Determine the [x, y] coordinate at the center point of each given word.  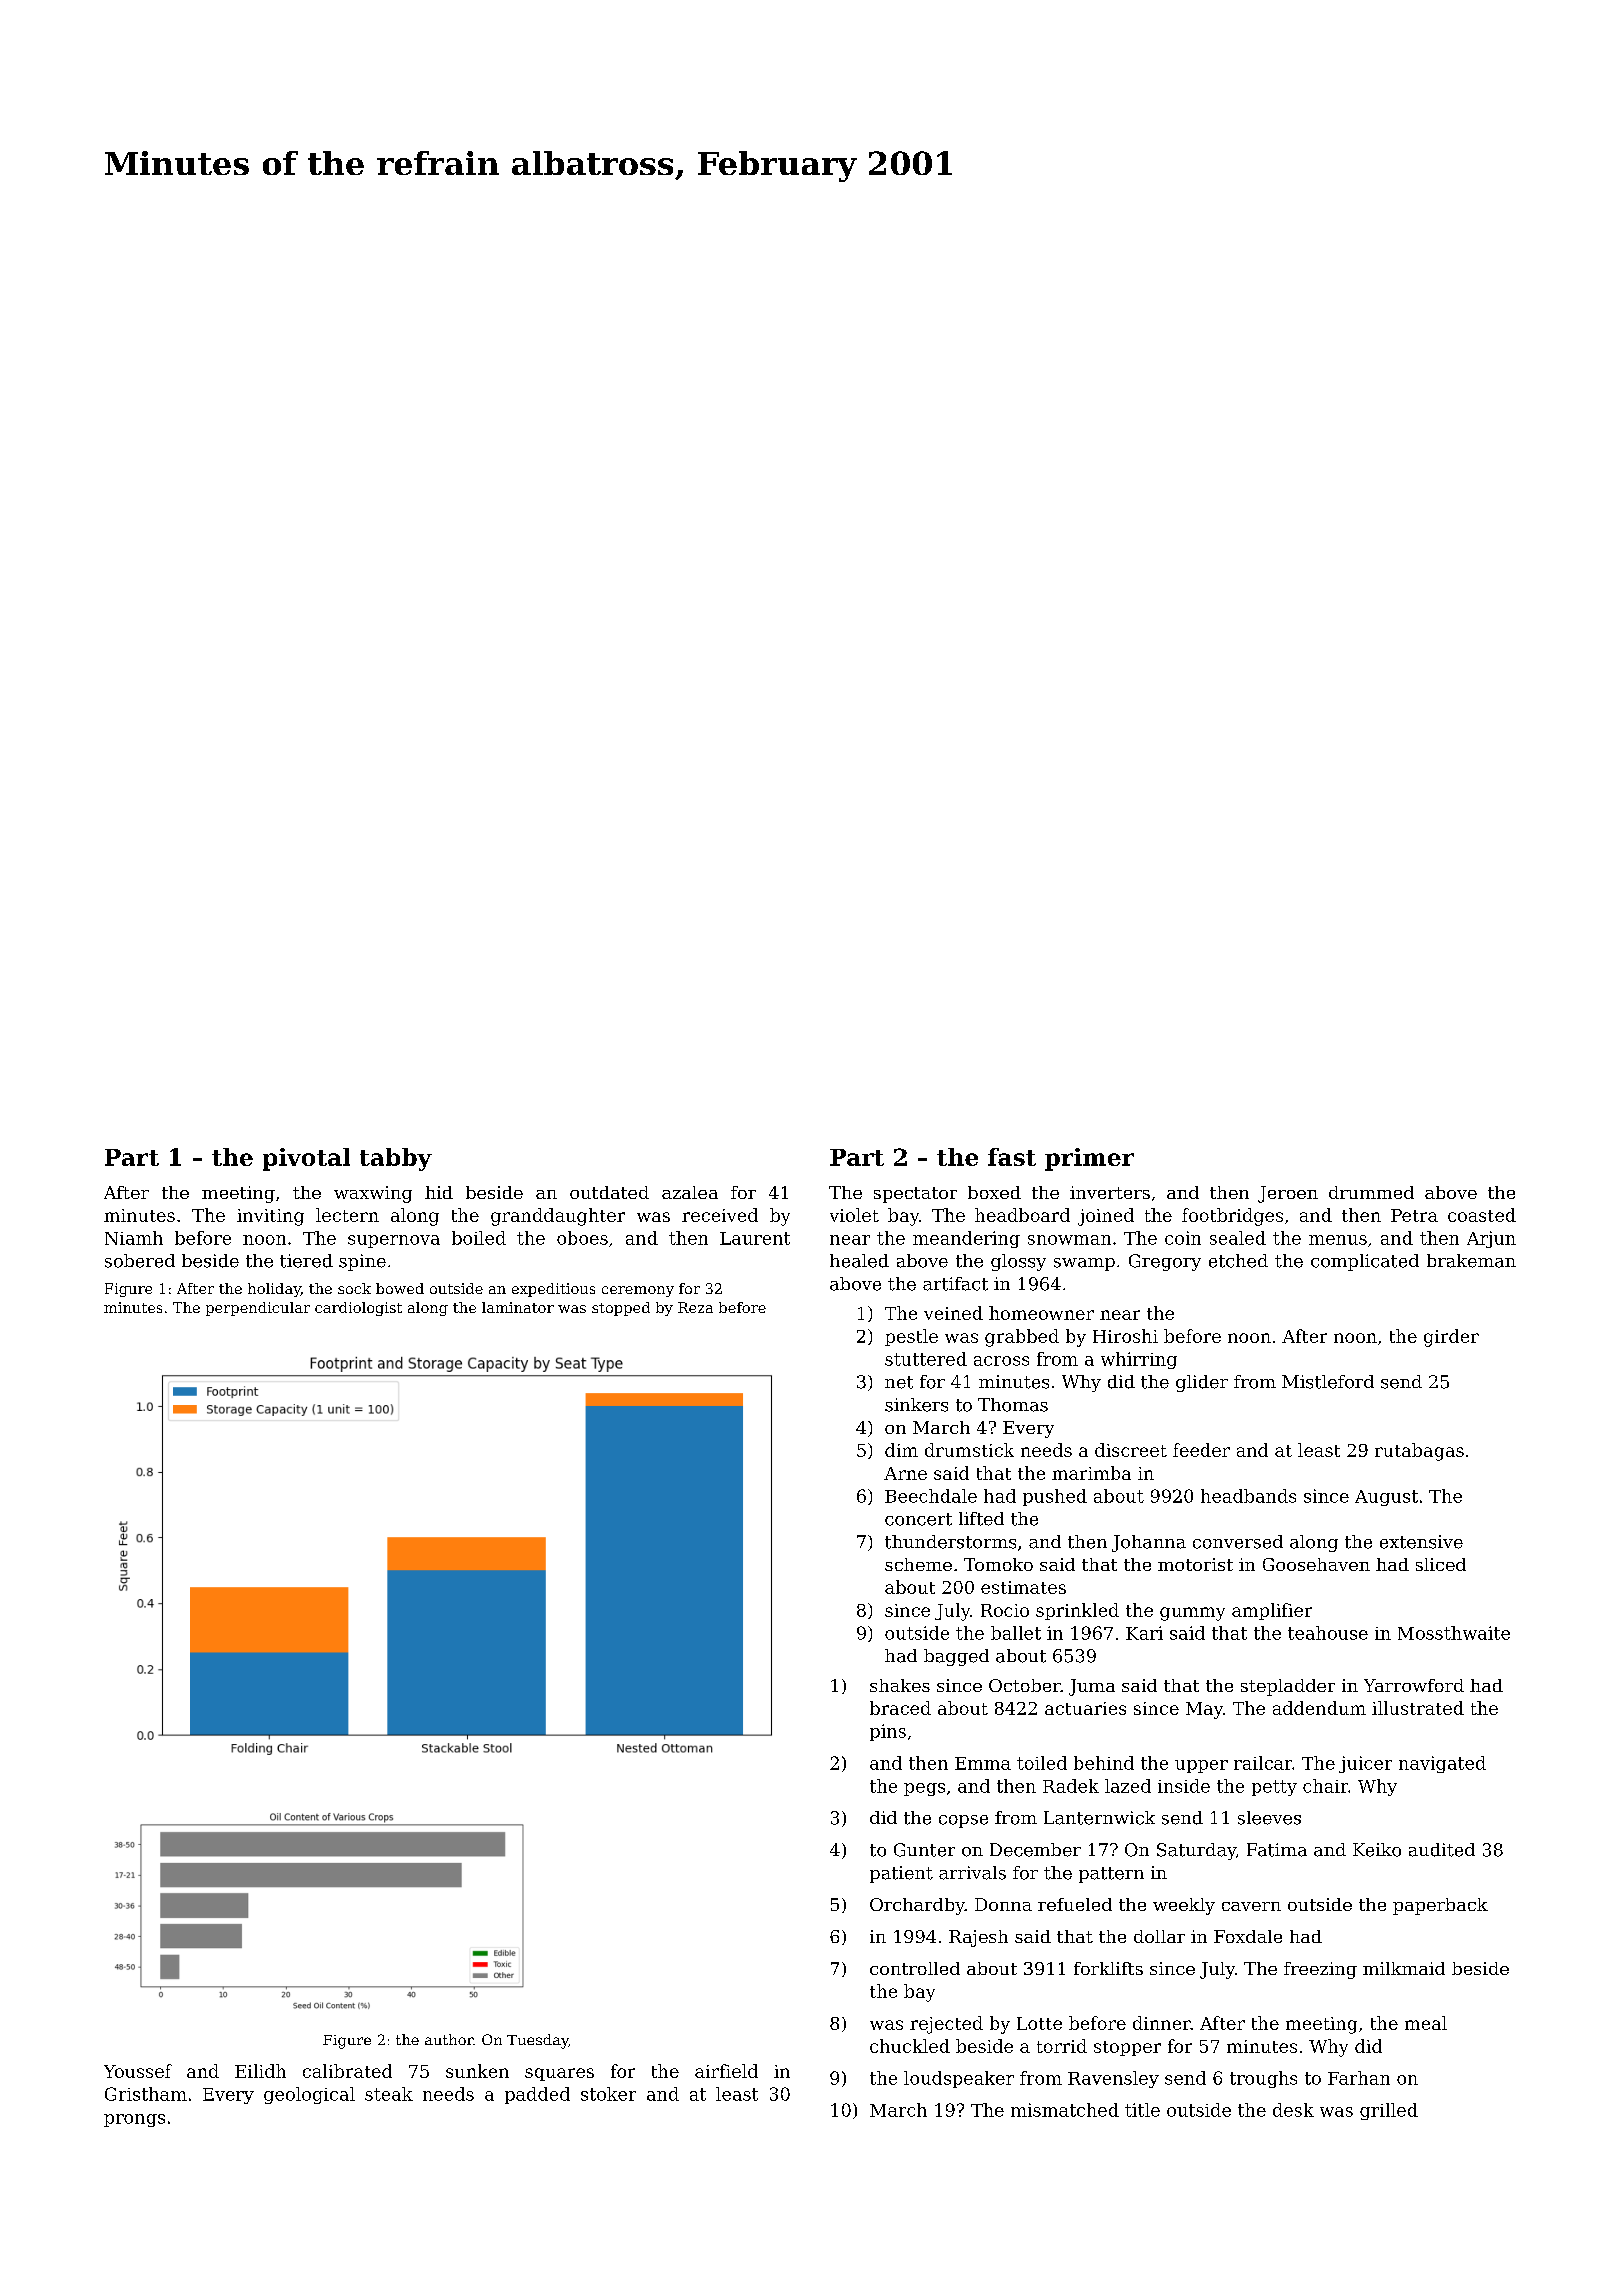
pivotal [306, 1159]
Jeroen [1288, 1194]
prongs [134, 2120]
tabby [396, 1159]
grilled [1389, 2111]
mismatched [1065, 2110]
